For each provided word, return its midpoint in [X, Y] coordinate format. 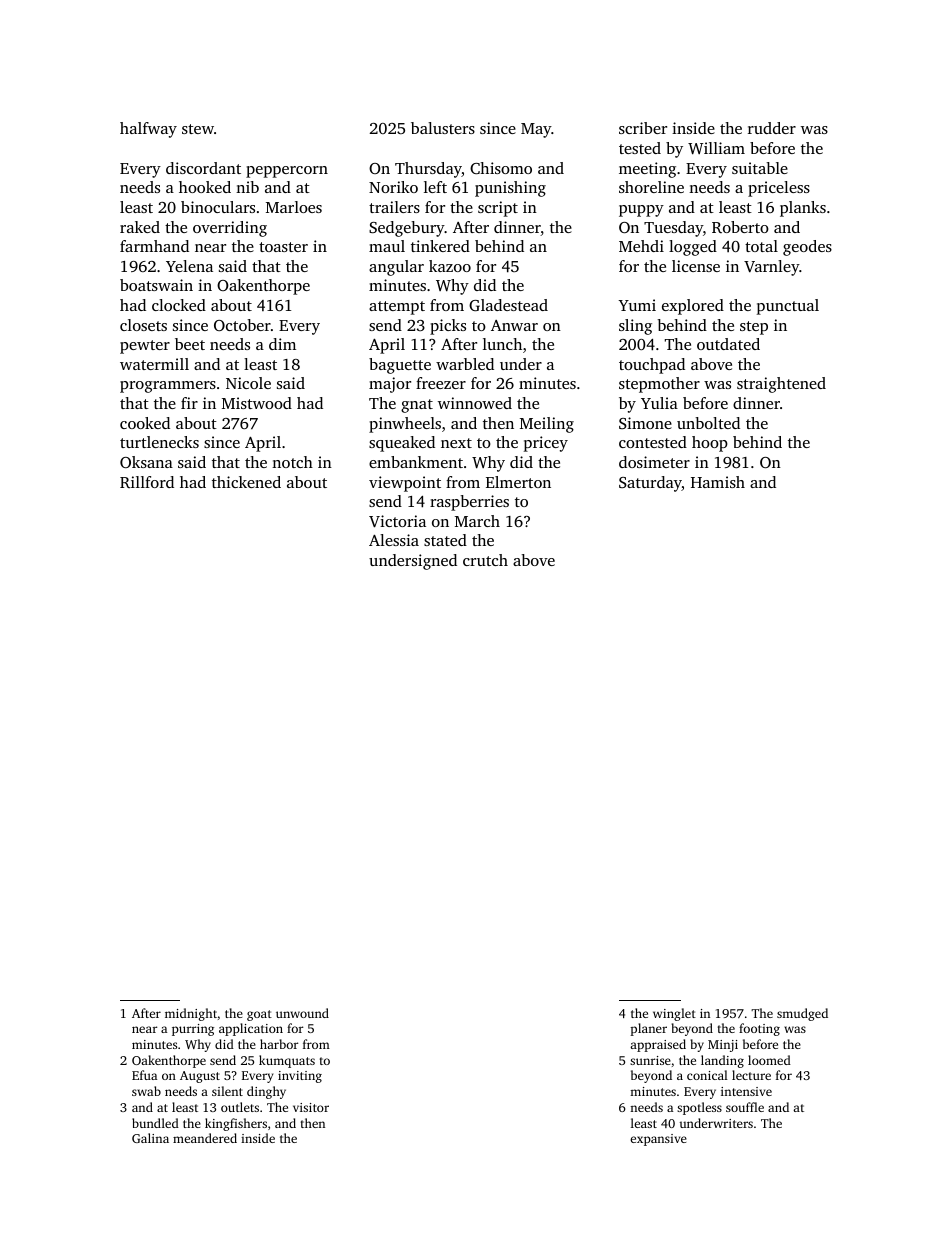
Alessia [394, 540]
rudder [772, 128]
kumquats [287, 1061]
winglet [674, 1014]
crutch [485, 560]
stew [198, 129]
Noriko [393, 187]
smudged [802, 1014]
